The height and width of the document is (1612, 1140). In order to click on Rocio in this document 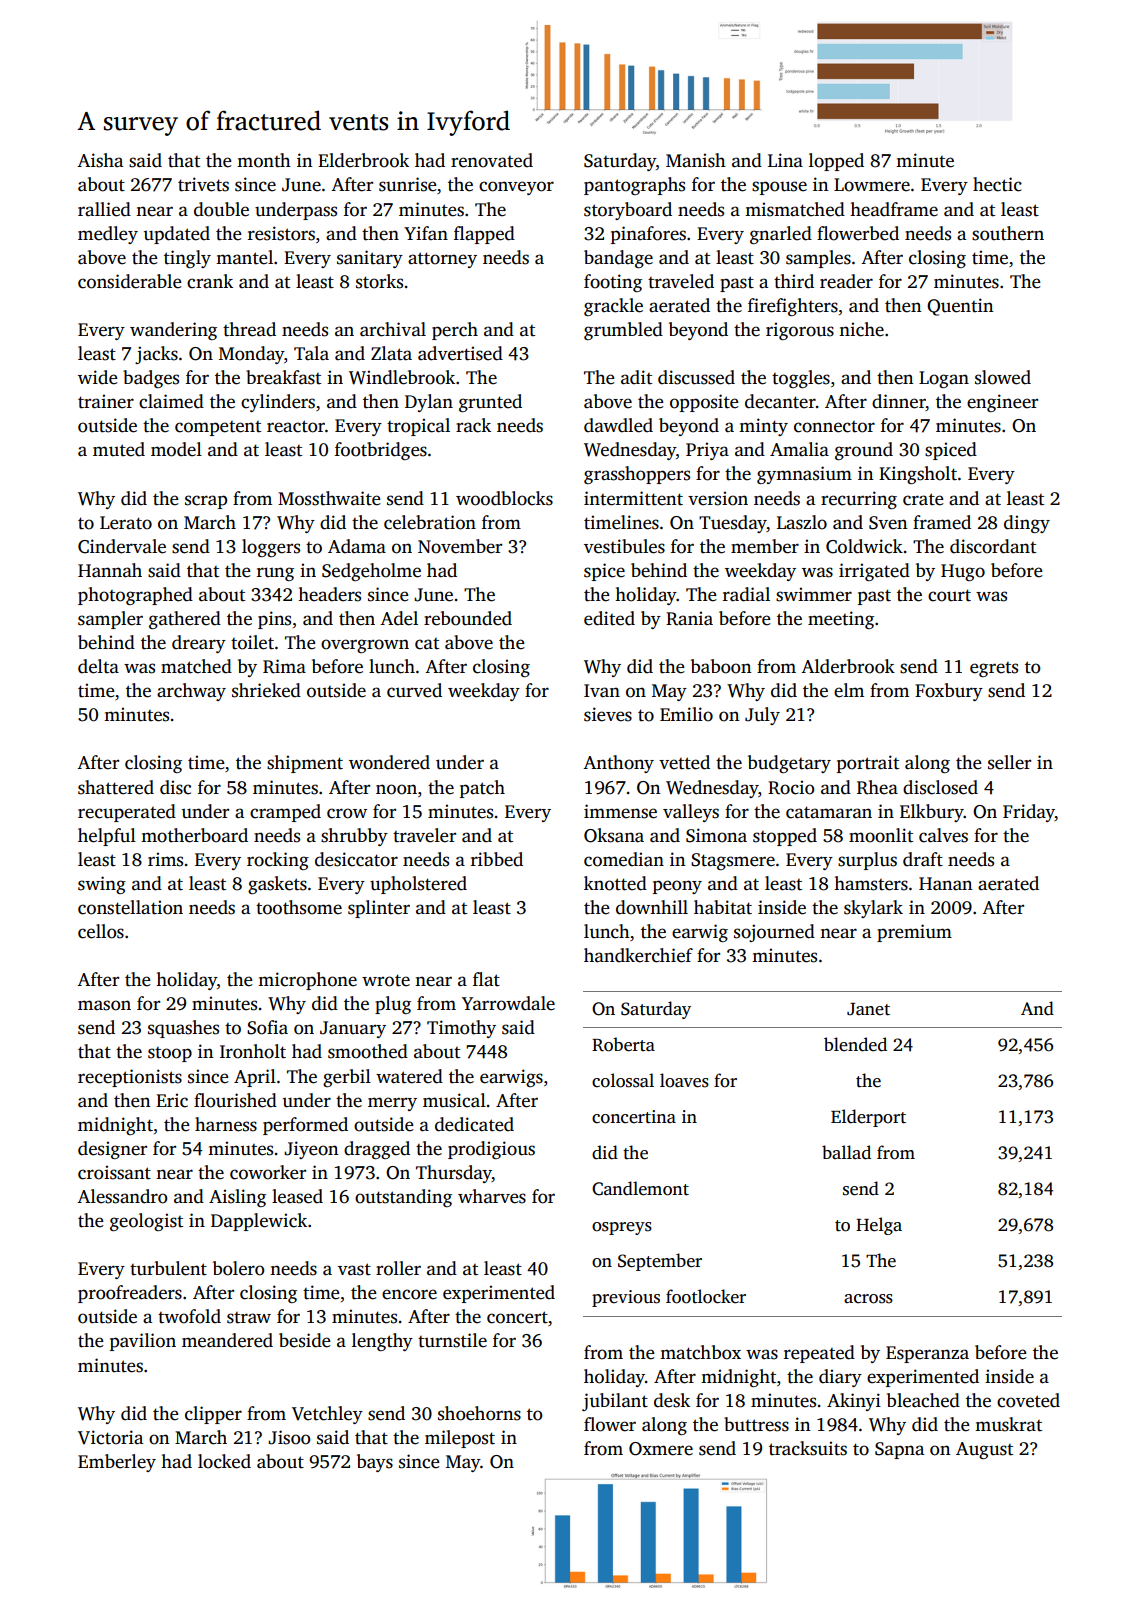, I will do `click(791, 787)`.
